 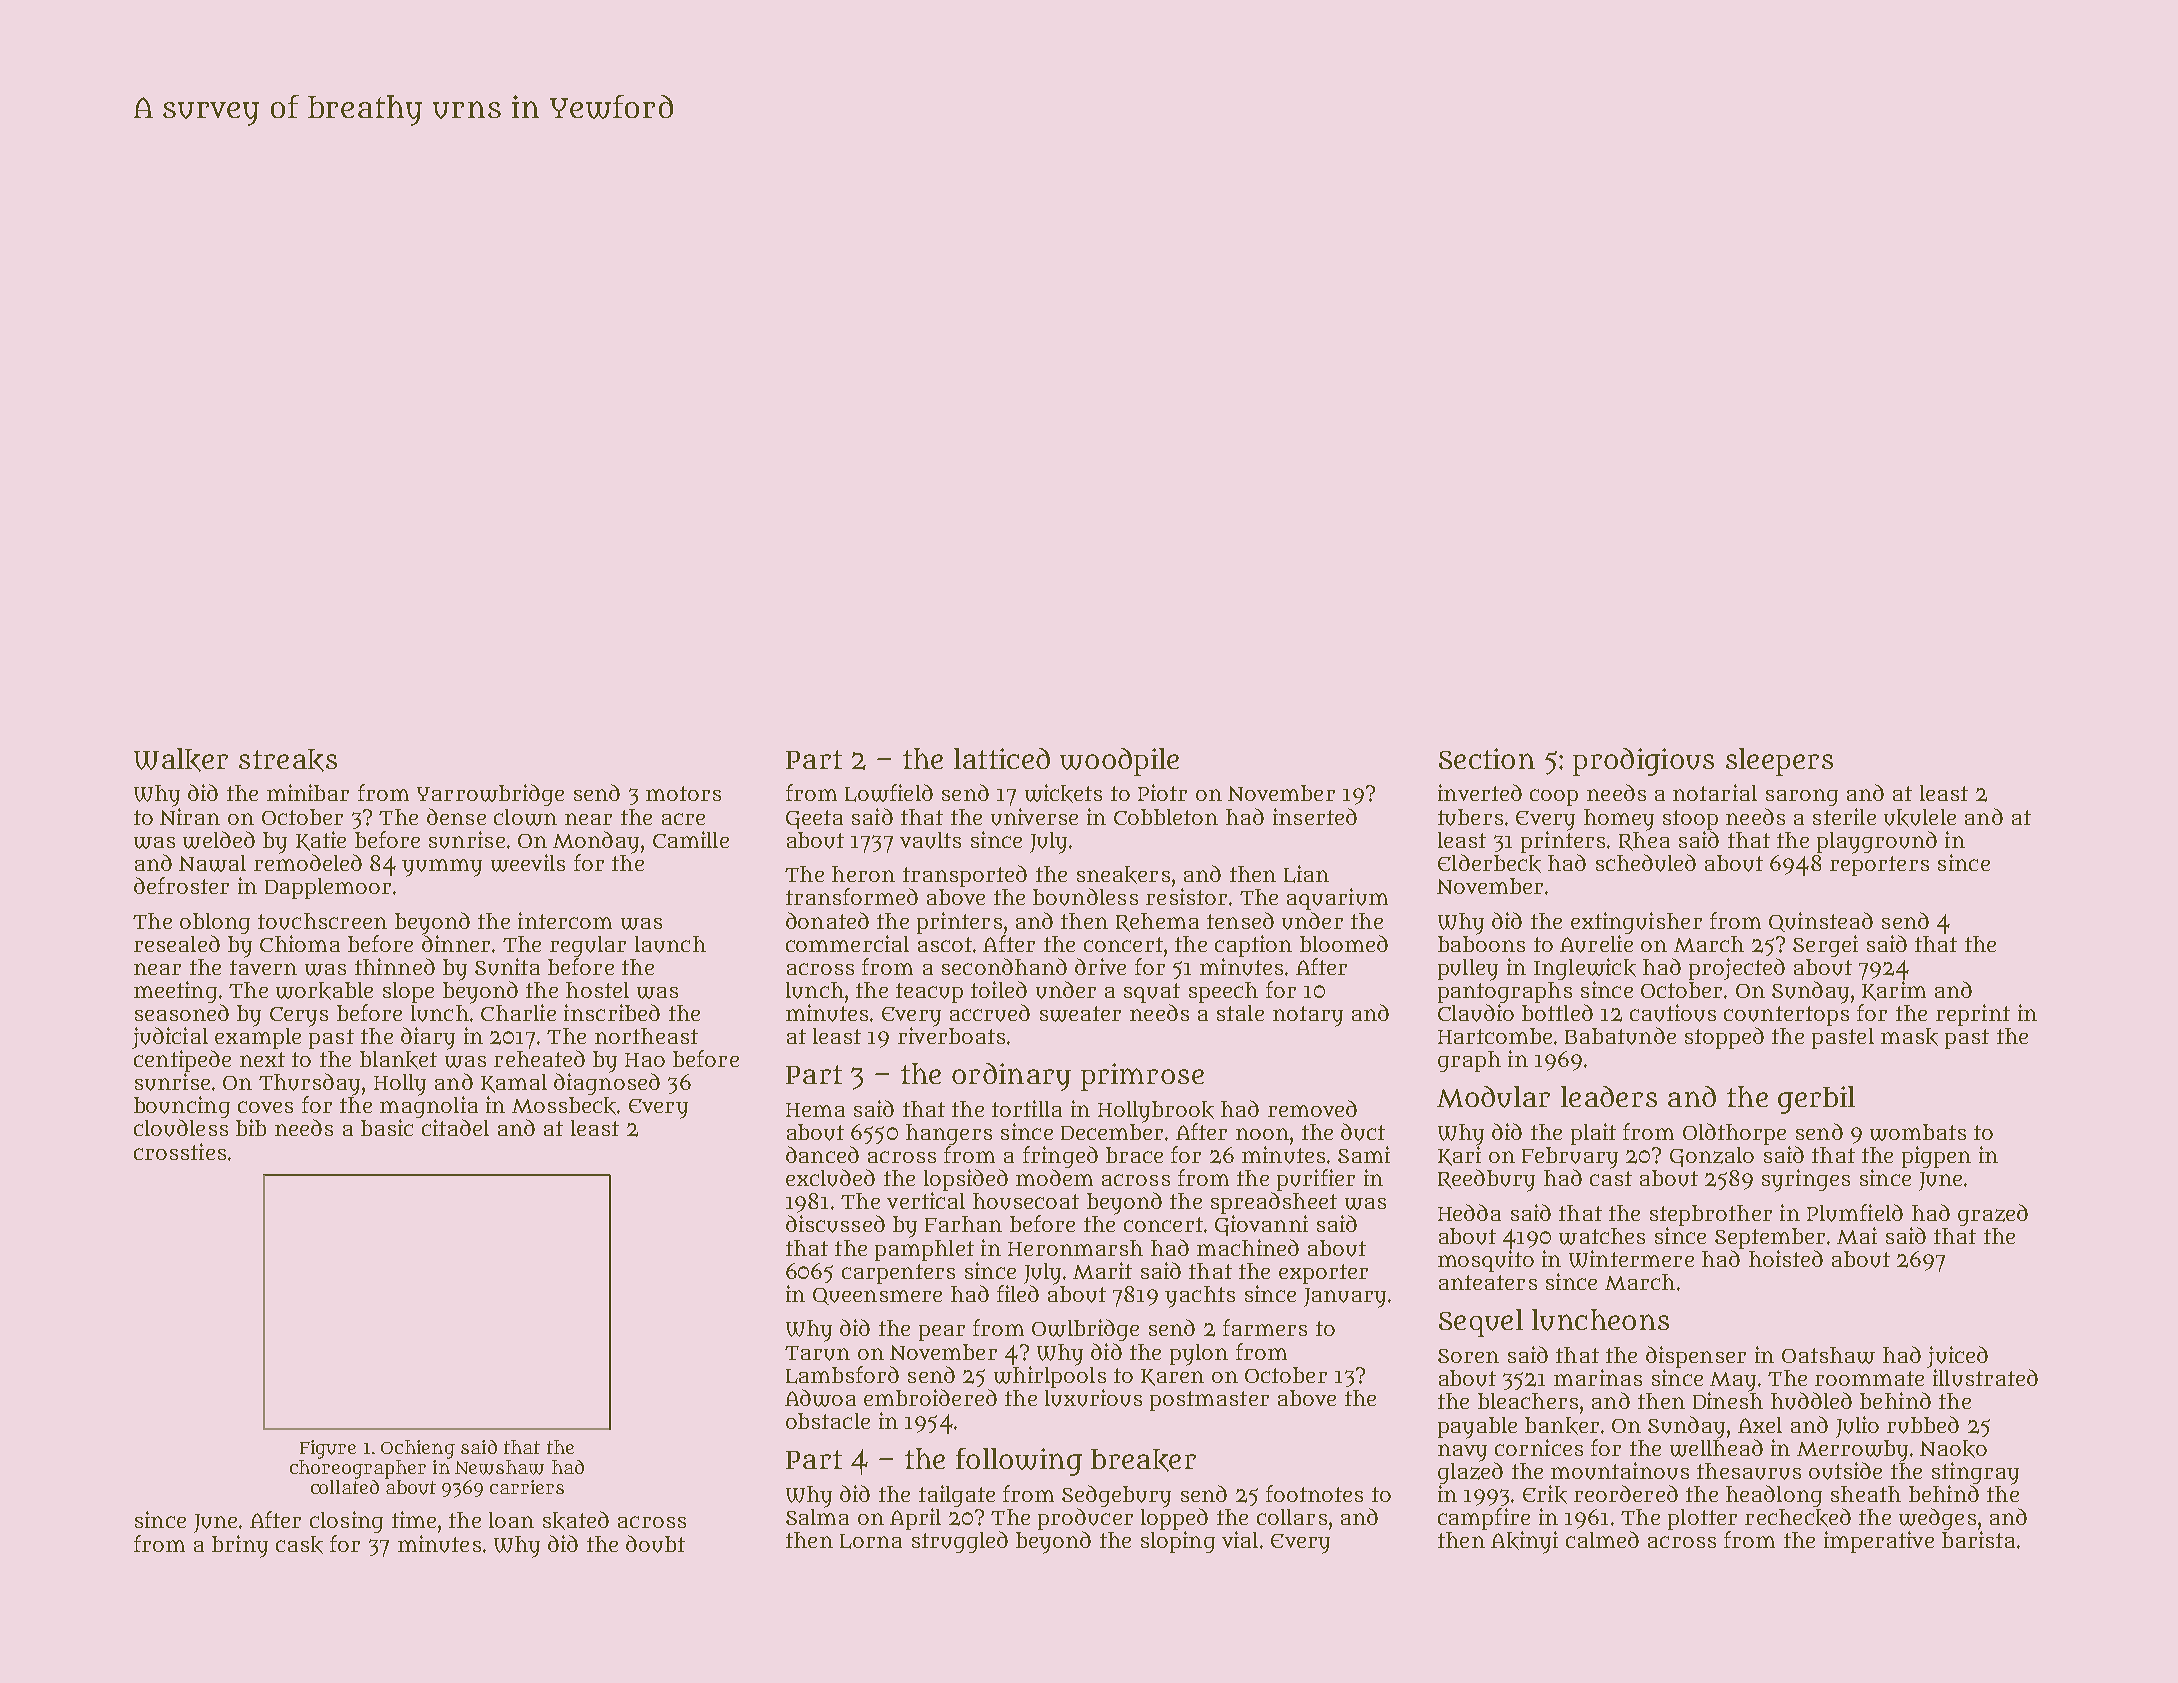 I want to click on stoop, so click(x=1690, y=820).
